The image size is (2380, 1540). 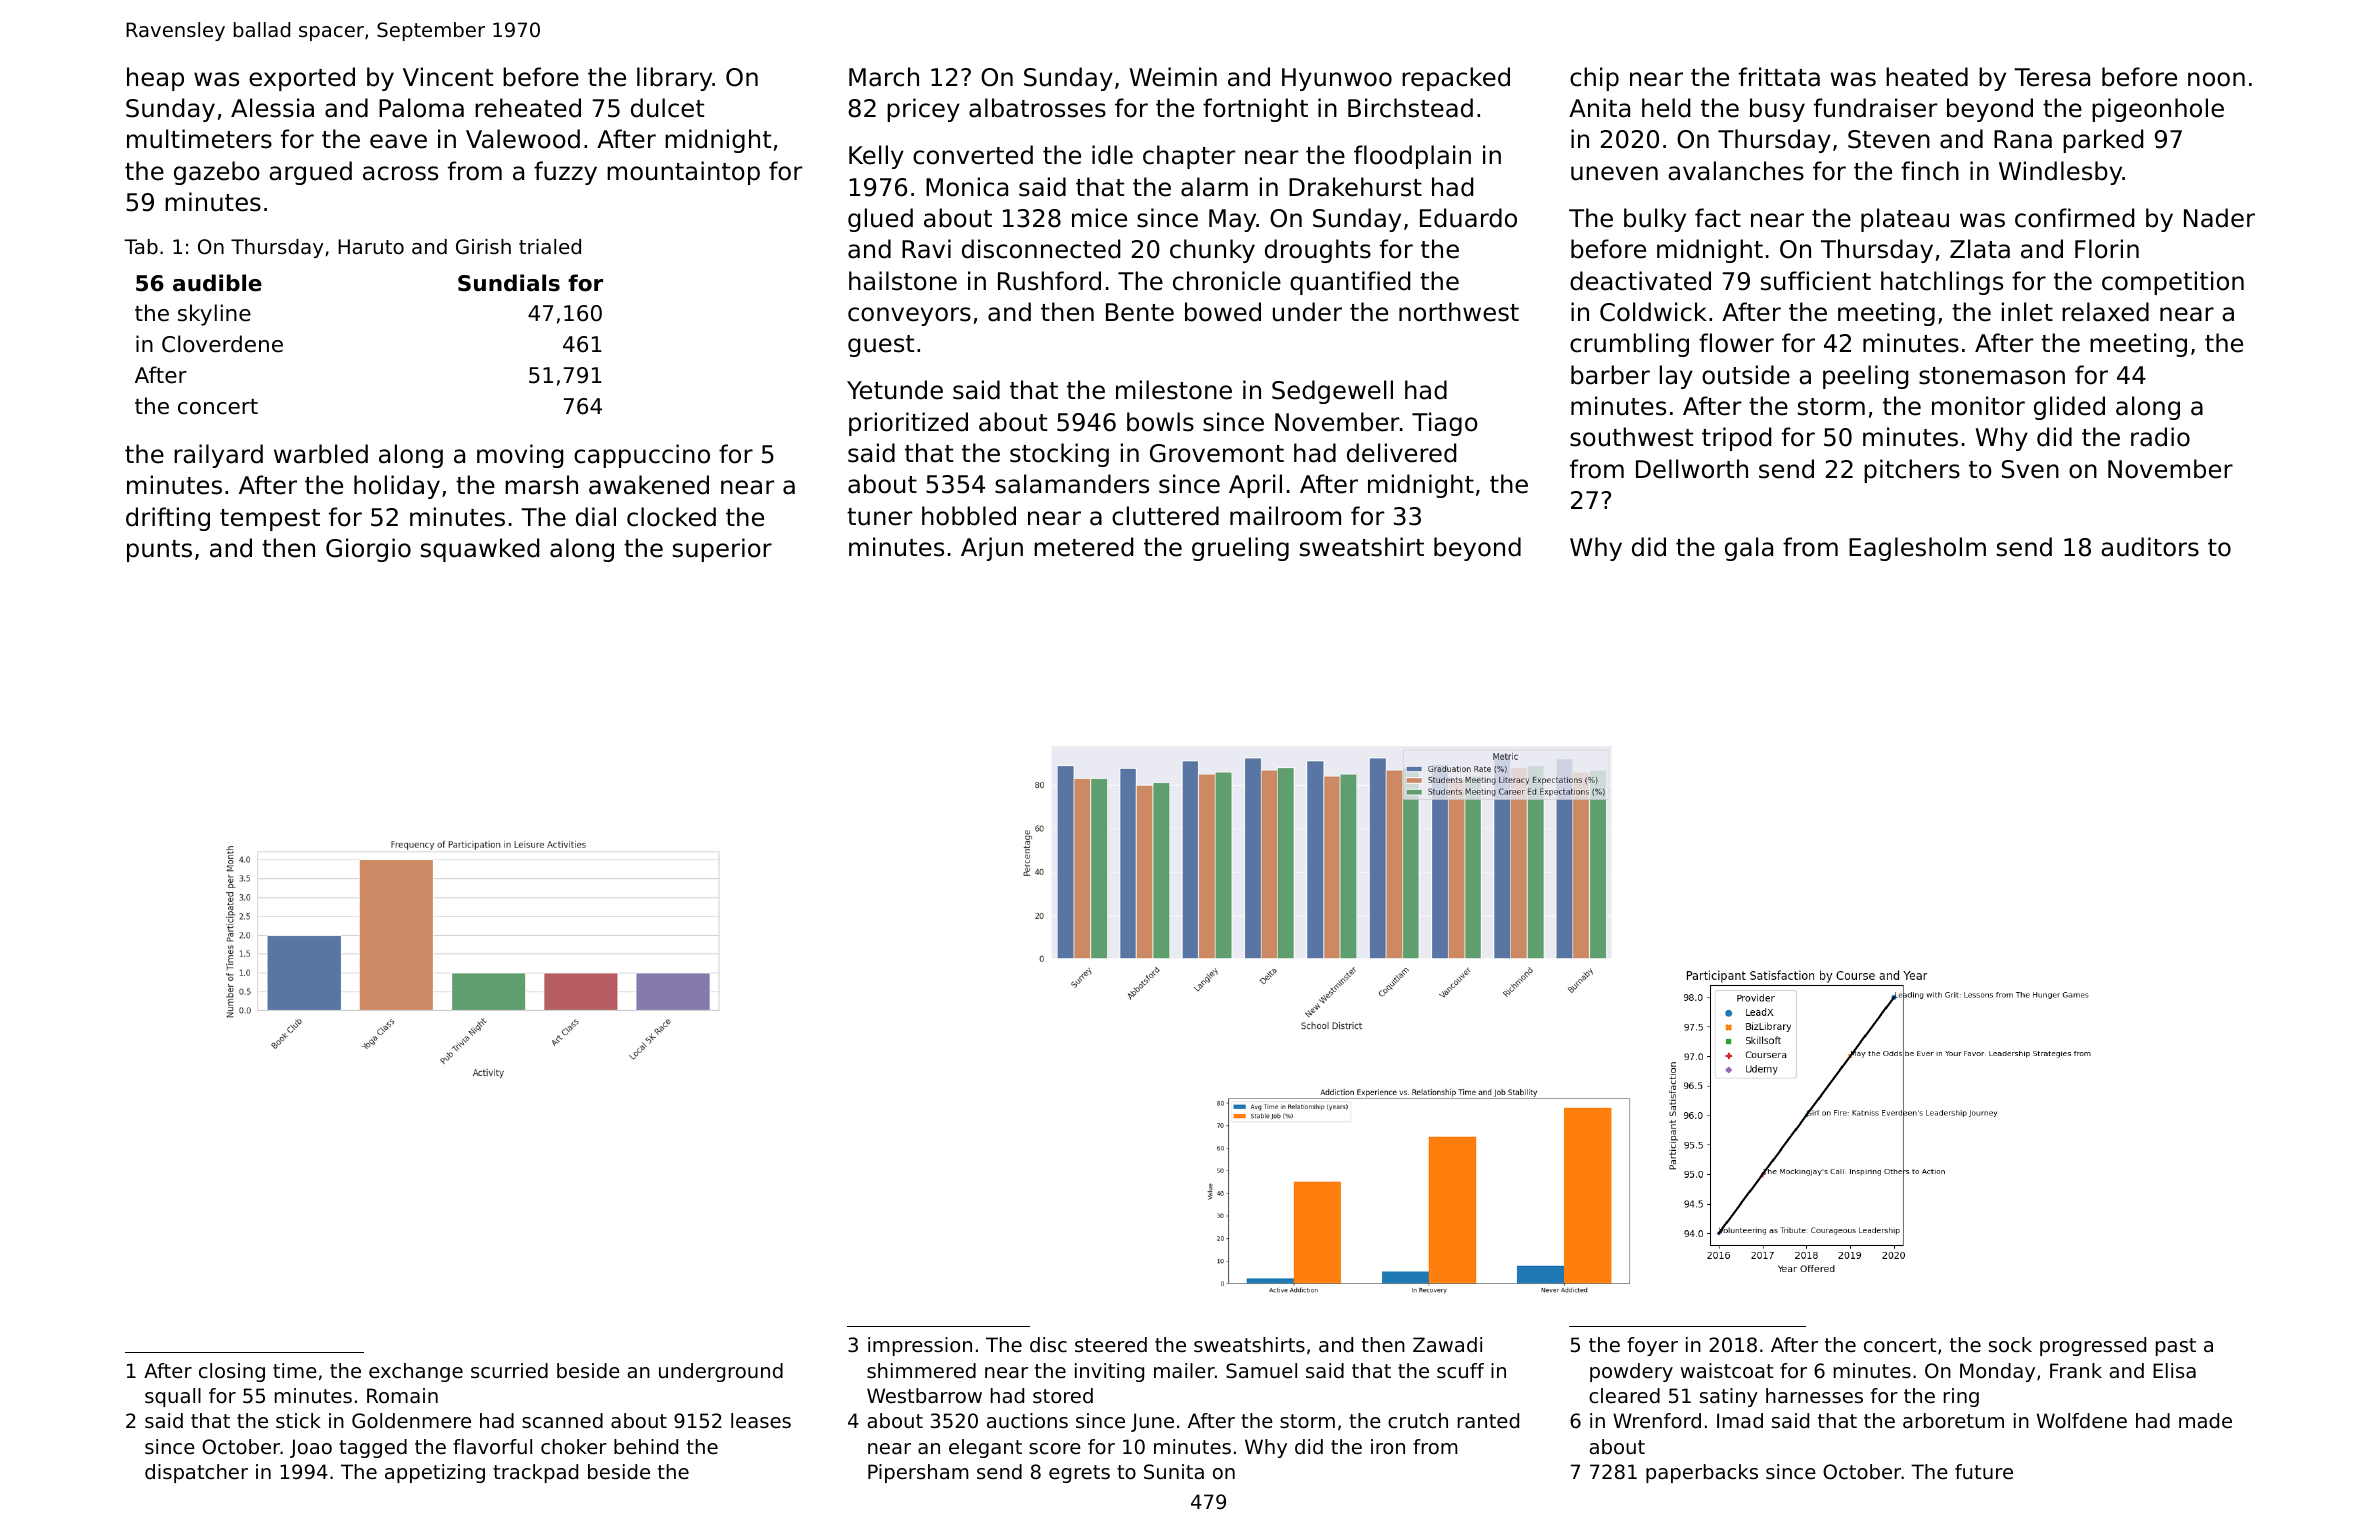 What do you see at coordinates (368, 550) in the screenshot?
I see `Giorgio` at bounding box center [368, 550].
